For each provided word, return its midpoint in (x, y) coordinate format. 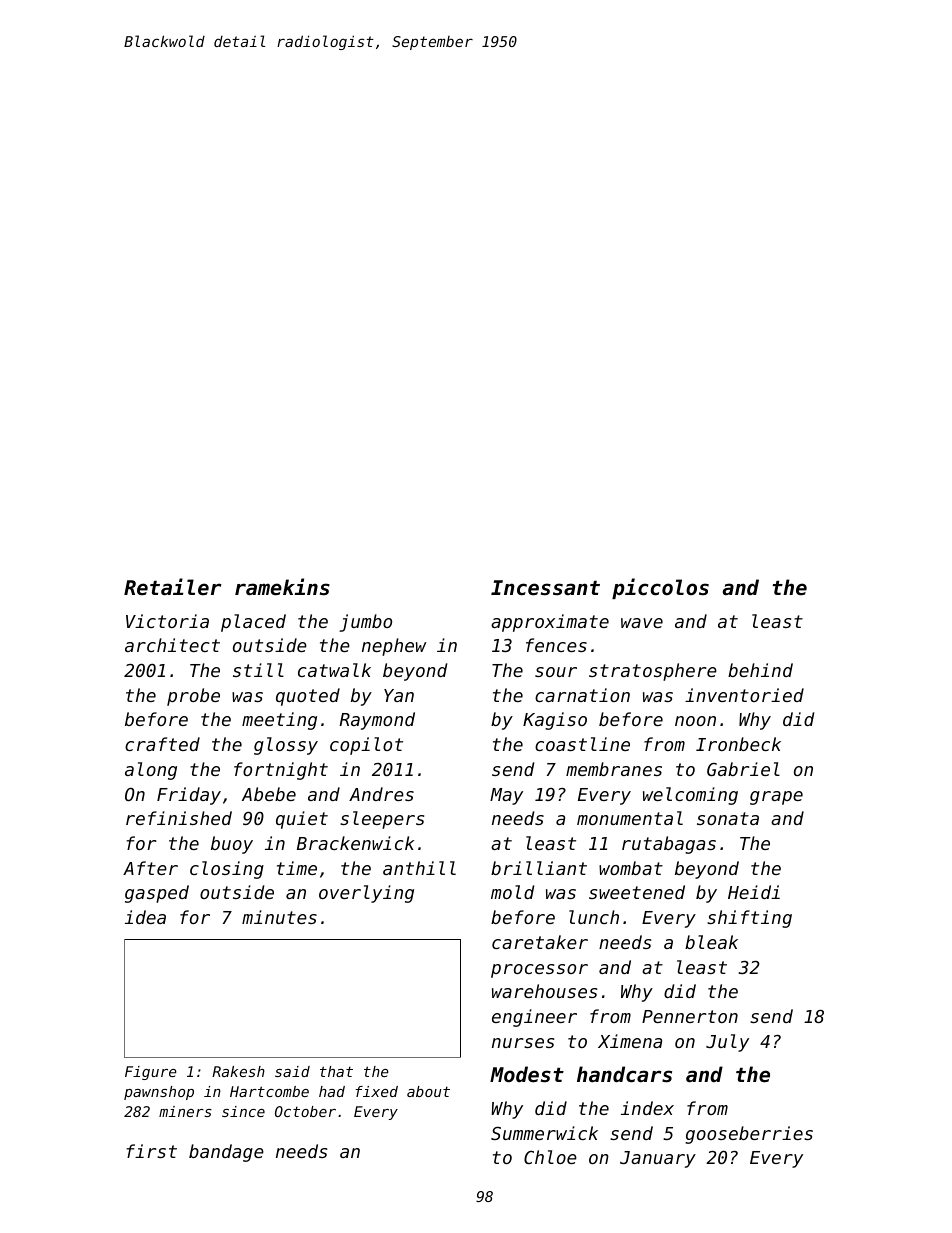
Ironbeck (738, 744)
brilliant (539, 868)
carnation (582, 695)
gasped (157, 894)
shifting (749, 919)
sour (556, 672)
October (305, 1111)
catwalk (334, 670)
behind (760, 670)
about (428, 1091)
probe (193, 697)
